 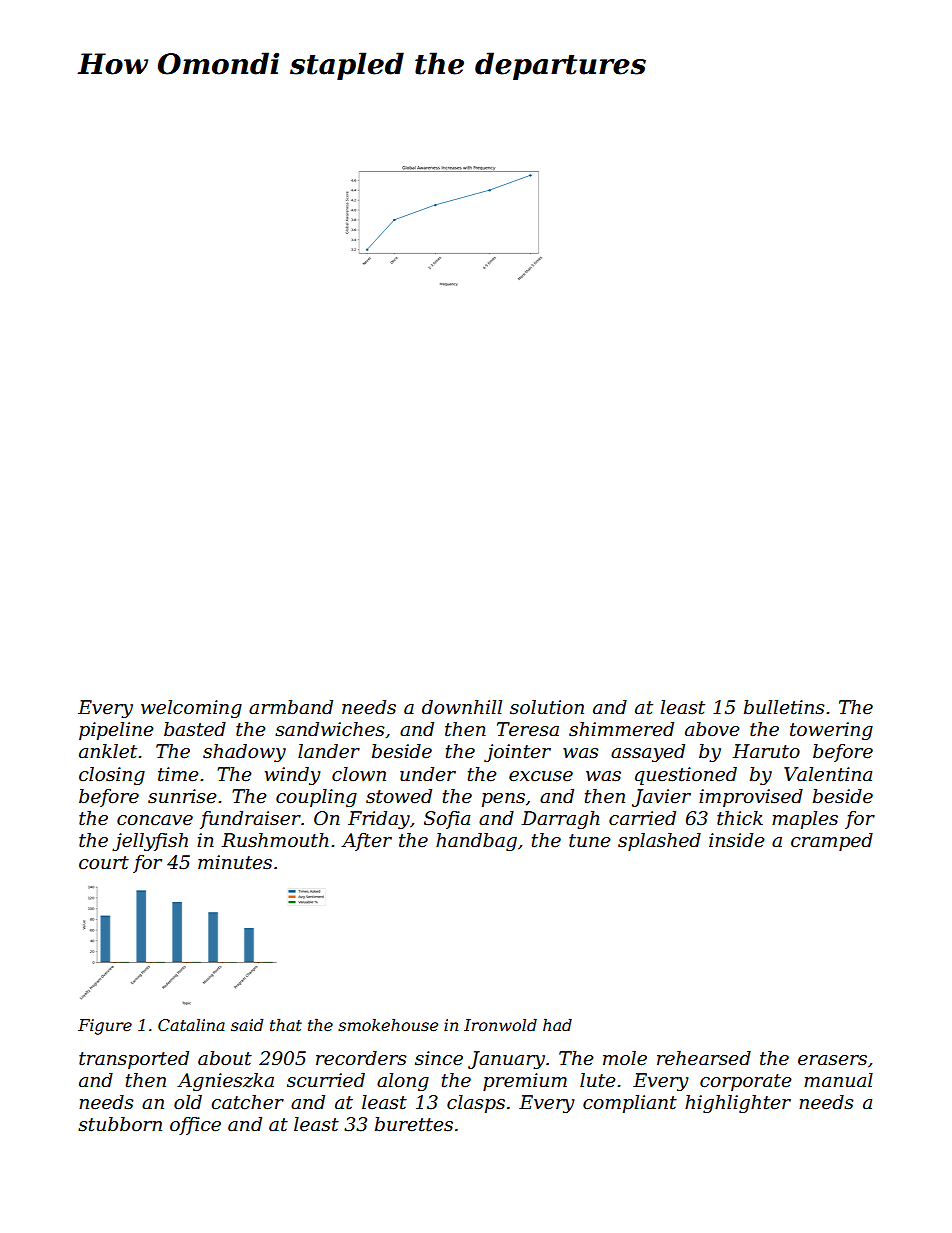 I want to click on manual, so click(x=838, y=1080).
